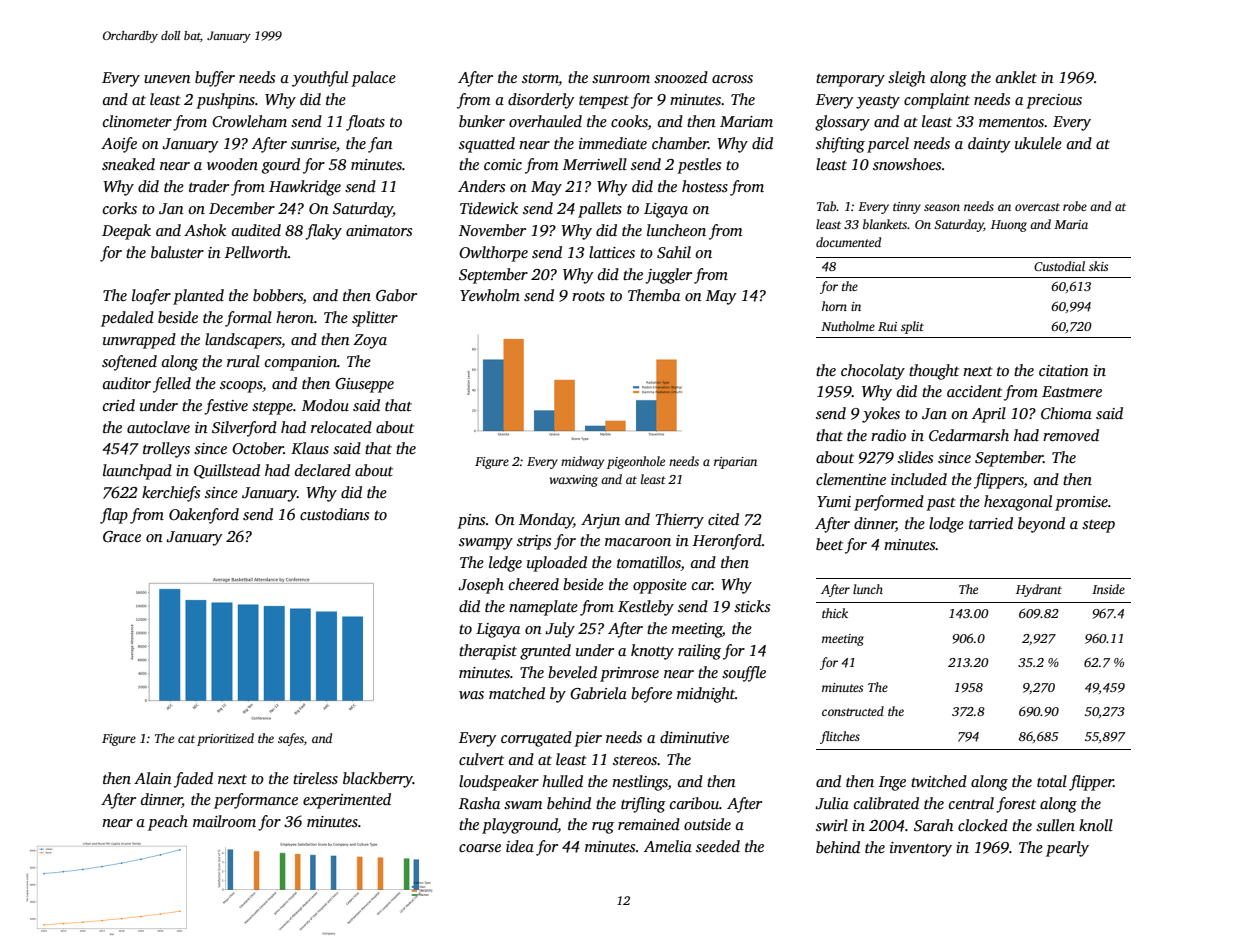 This screenshot has width=1233, height=952. I want to click on Crowleham, so click(249, 121).
